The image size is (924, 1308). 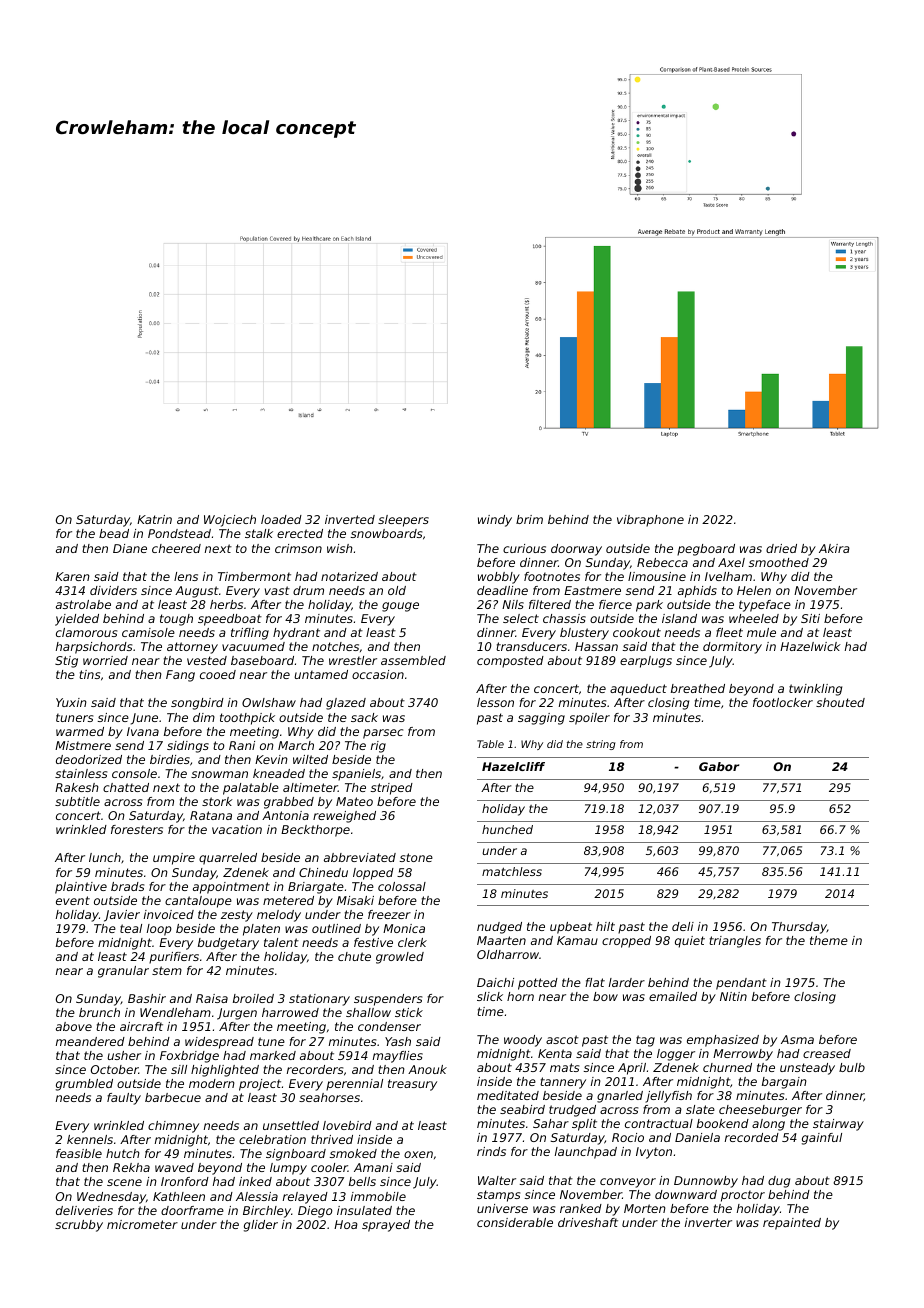 What do you see at coordinates (513, 766) in the screenshot?
I see `Hazelcliff` at bounding box center [513, 766].
